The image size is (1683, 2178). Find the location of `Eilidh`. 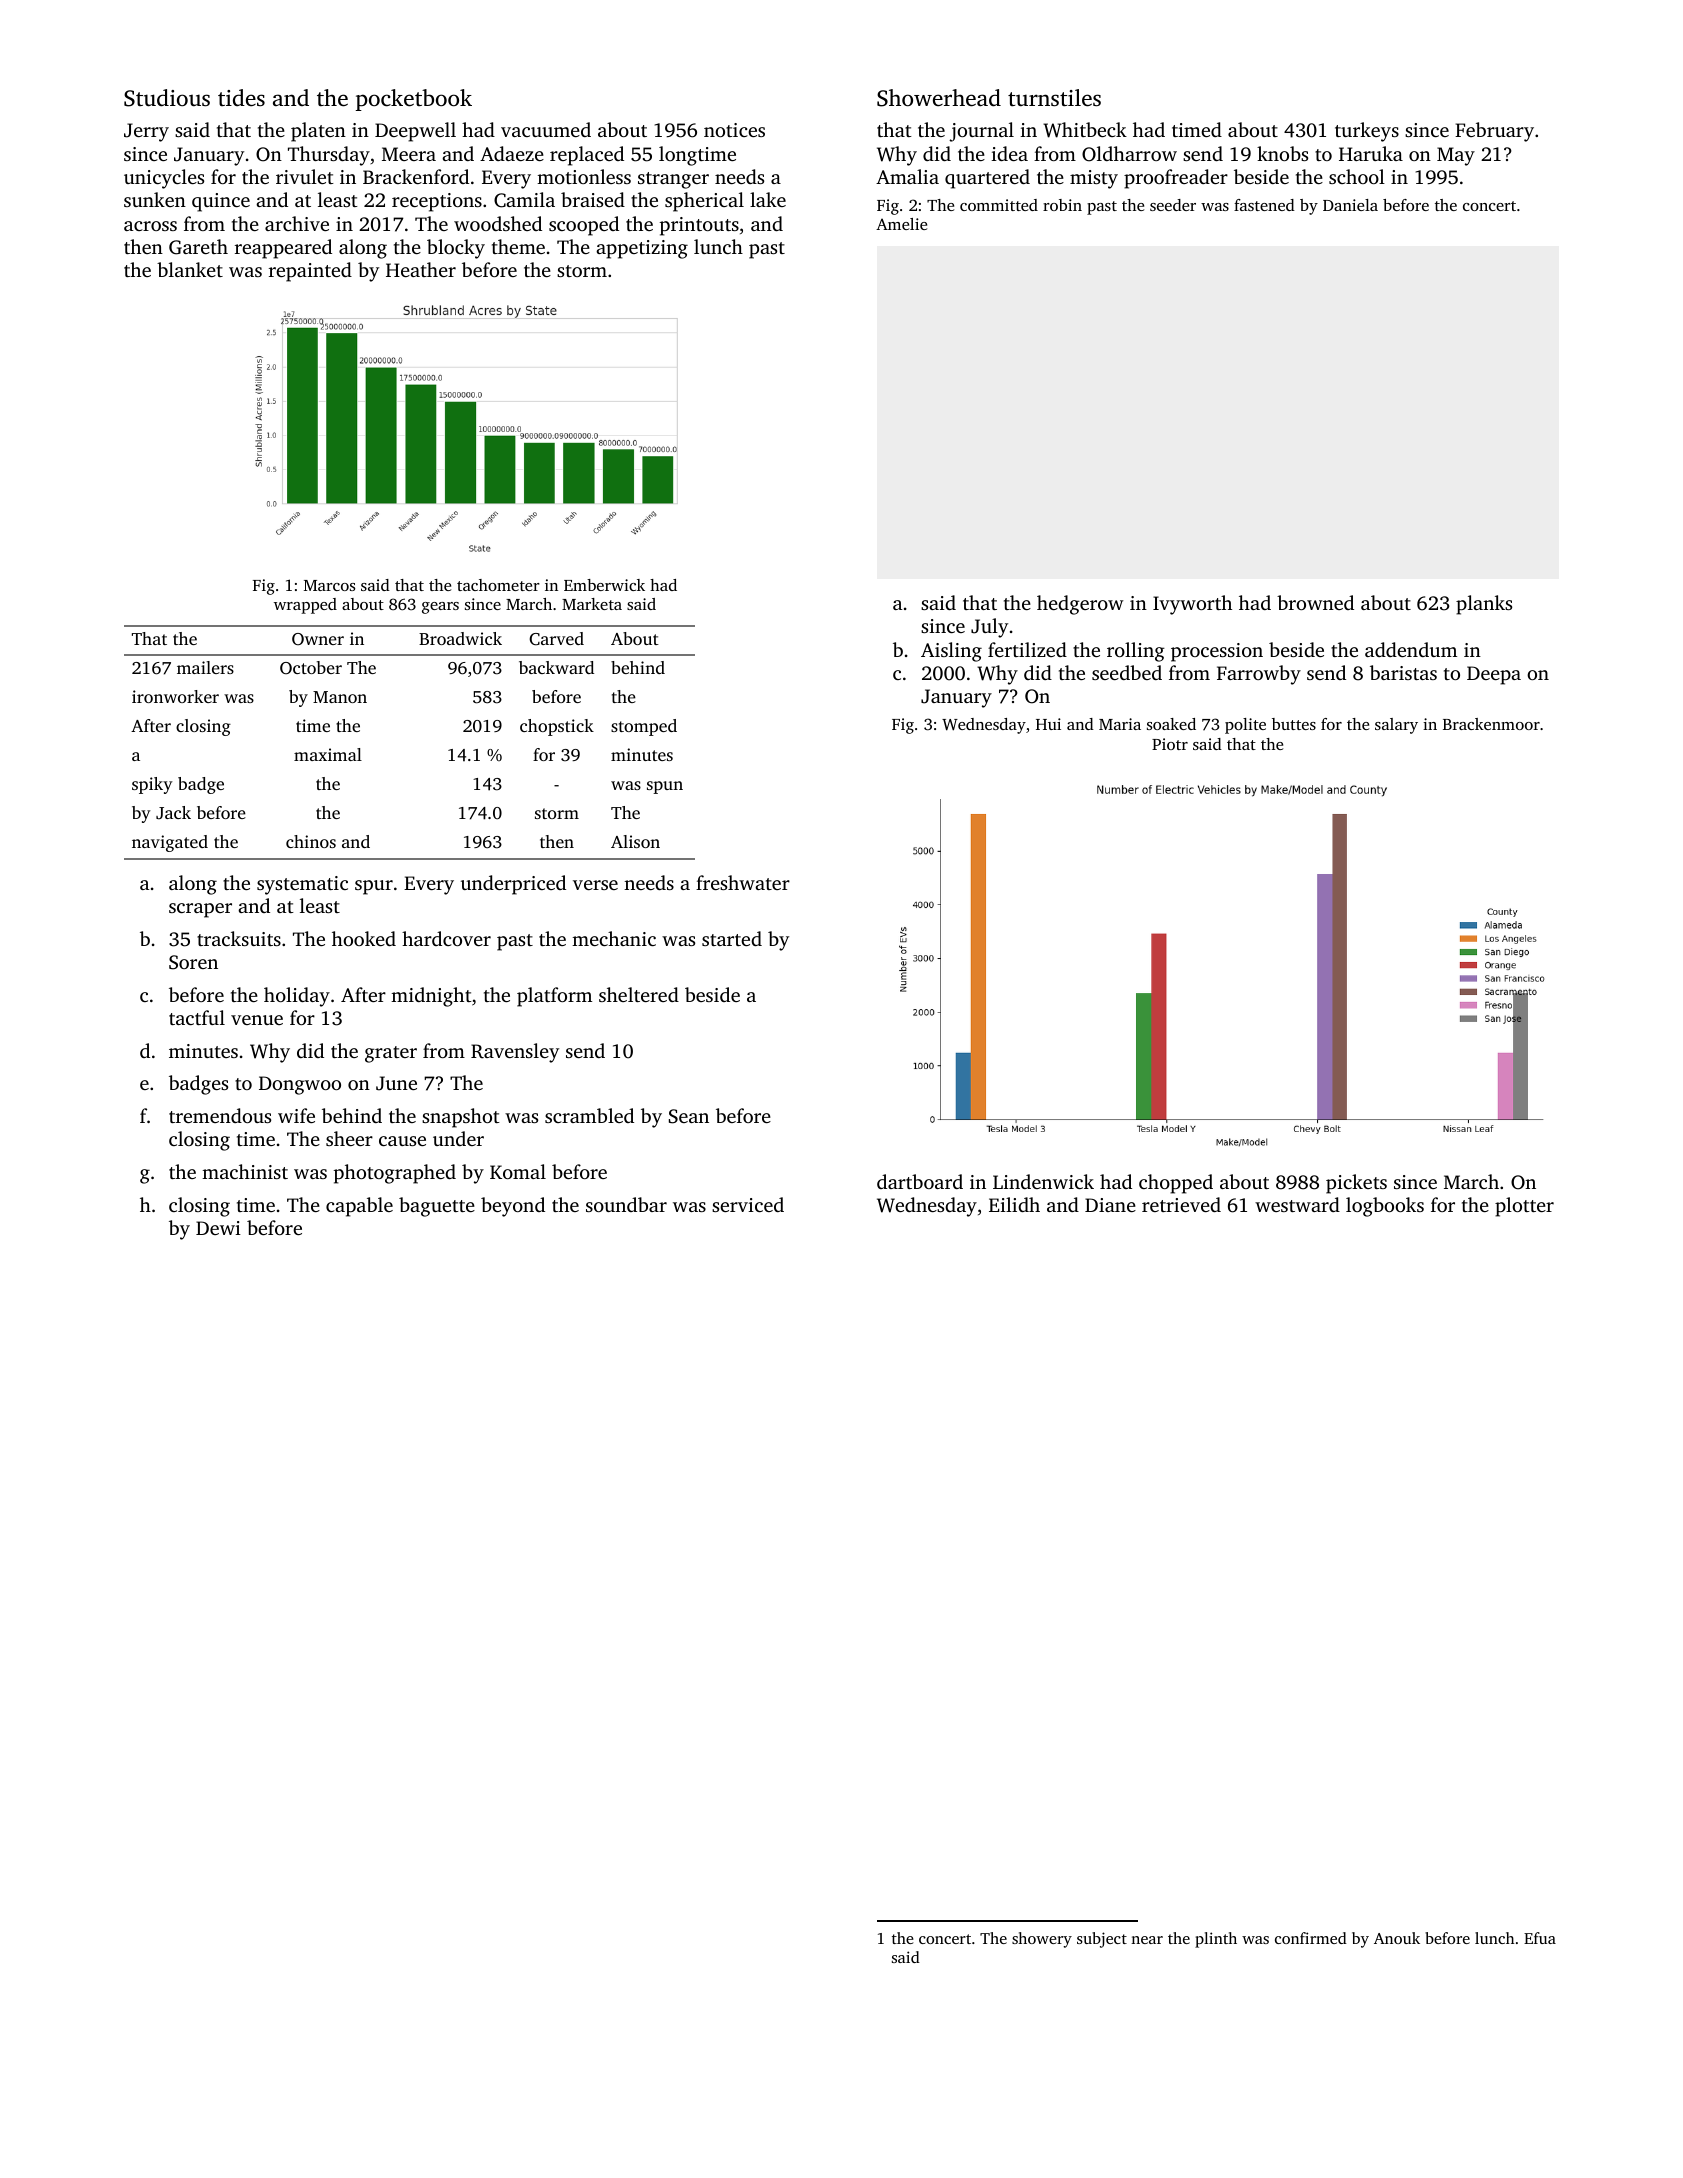

Eilidh is located at coordinates (1014, 1204).
